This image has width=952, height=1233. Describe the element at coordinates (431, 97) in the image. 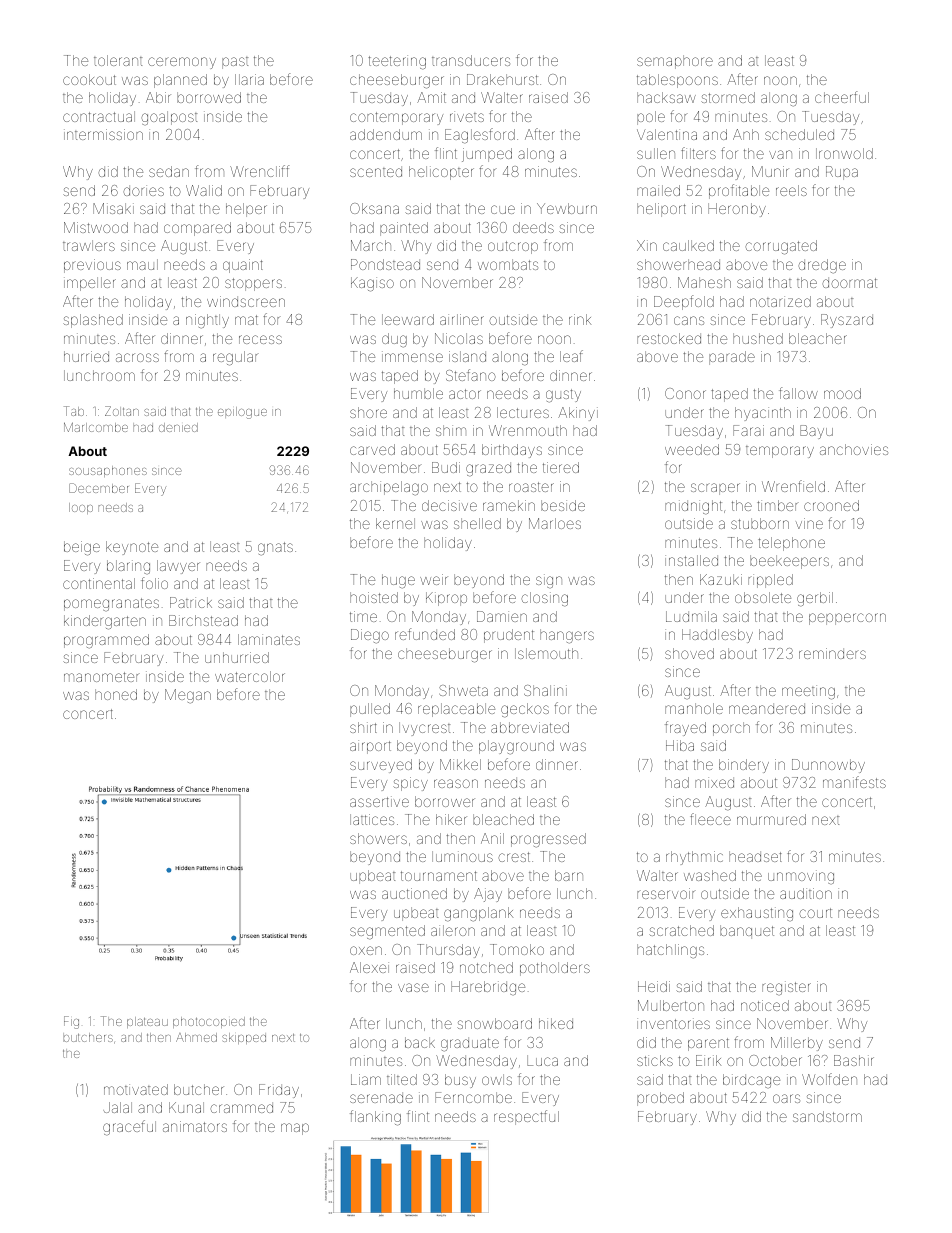

I see `Amit` at that location.
